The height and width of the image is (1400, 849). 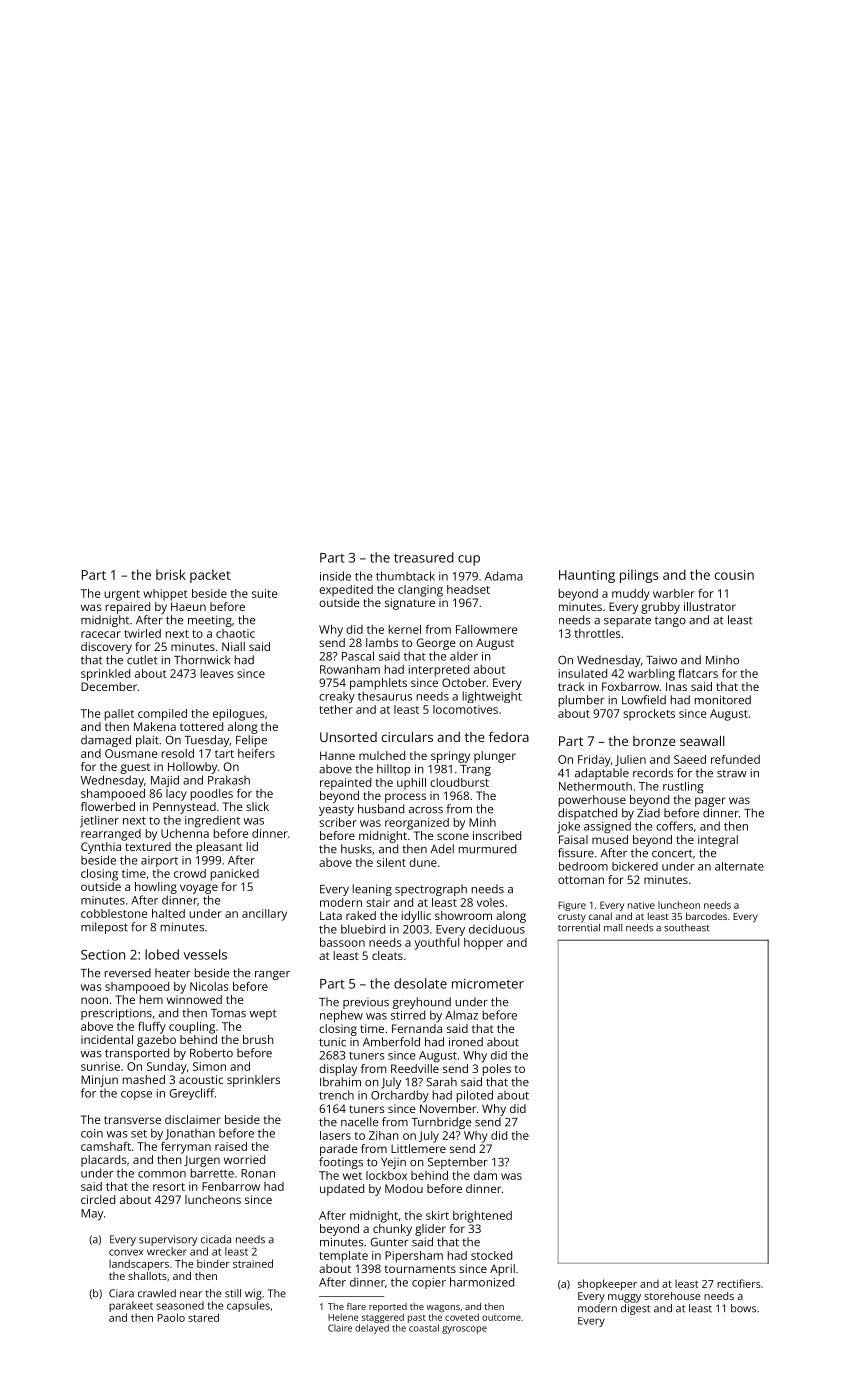 I want to click on stair, so click(x=378, y=902).
